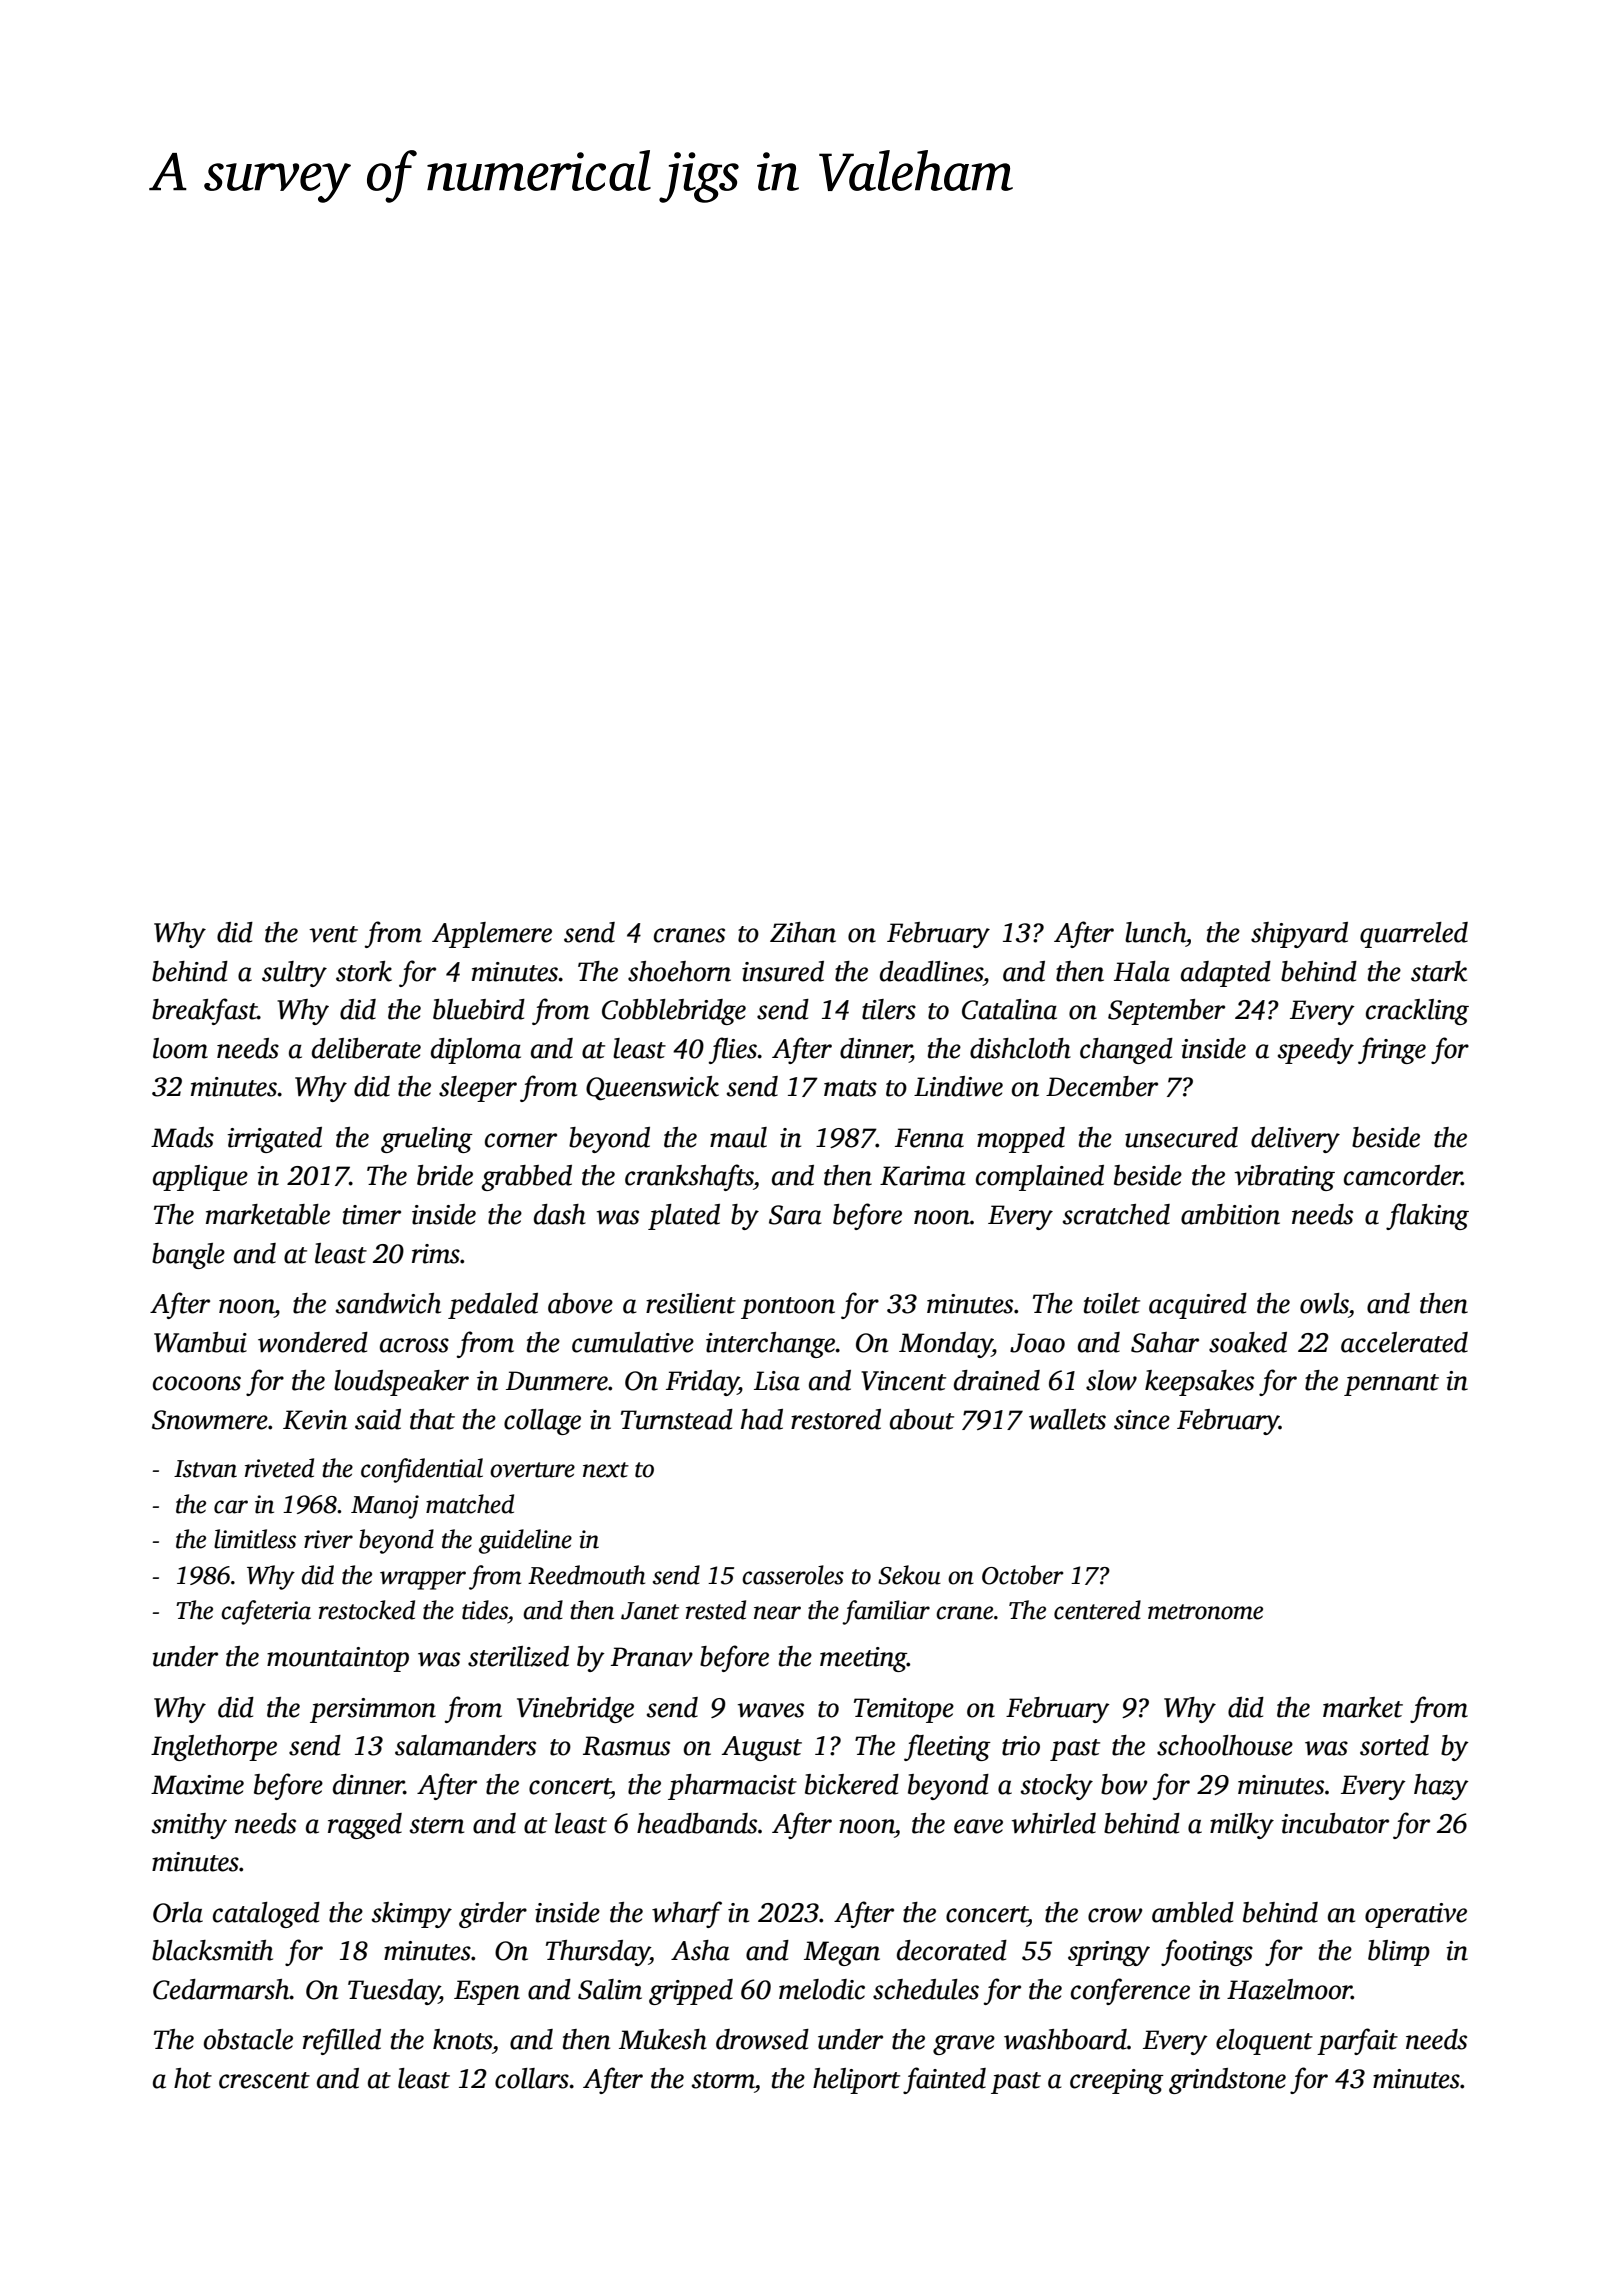 The height and width of the page is (2292, 1620). I want to click on quarreled, so click(1414, 935).
